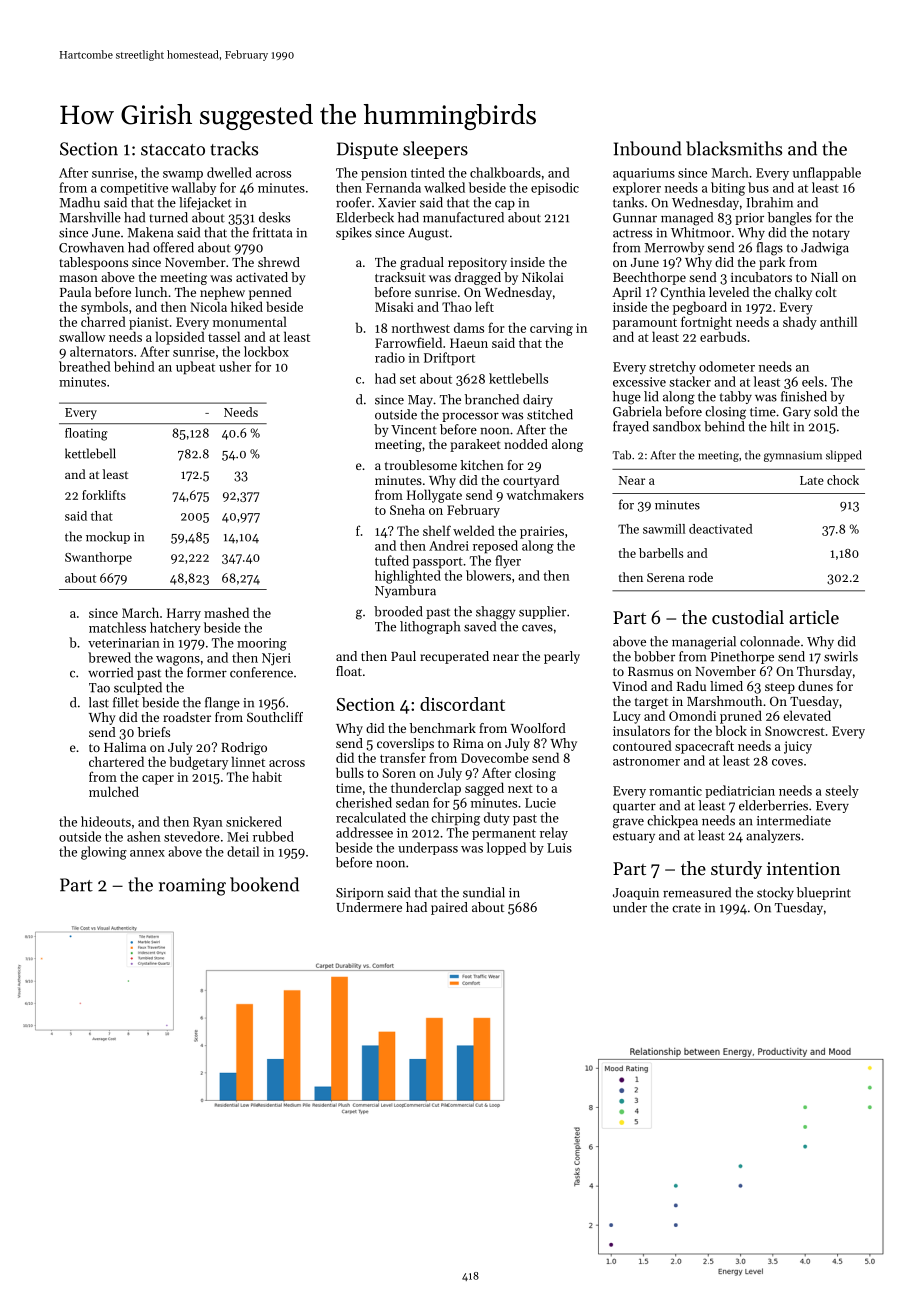 The image size is (924, 1308). I want to click on dunes, so click(815, 686).
